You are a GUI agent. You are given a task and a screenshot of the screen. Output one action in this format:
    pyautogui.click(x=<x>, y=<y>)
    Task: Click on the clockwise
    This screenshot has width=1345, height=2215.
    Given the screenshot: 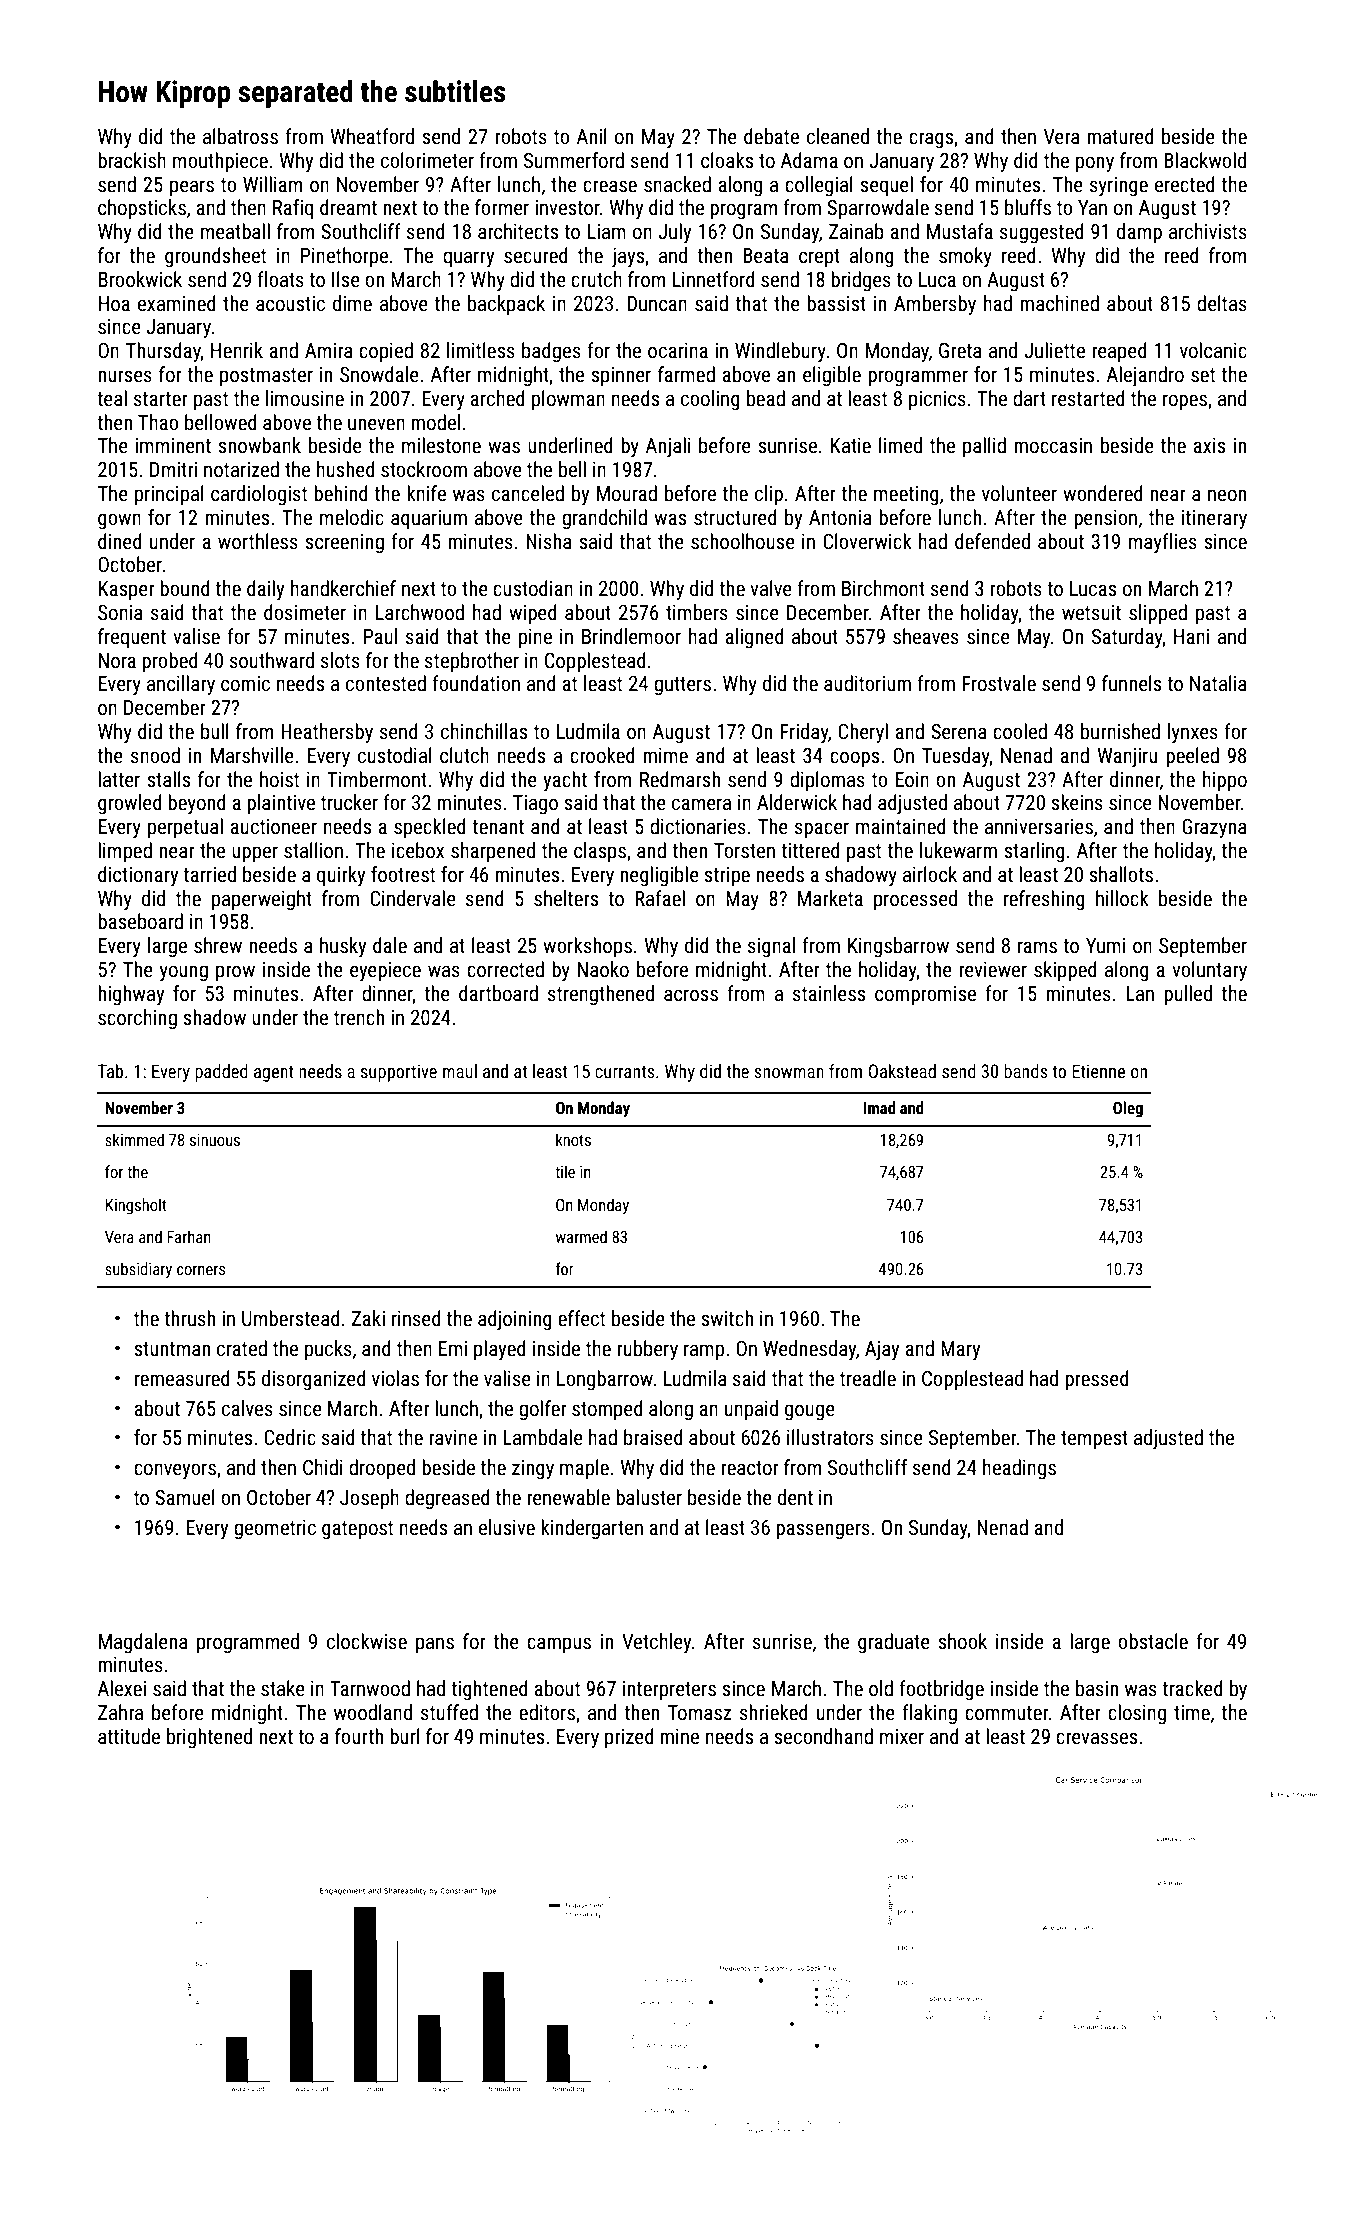 What is the action you would take?
    pyautogui.click(x=367, y=1641)
